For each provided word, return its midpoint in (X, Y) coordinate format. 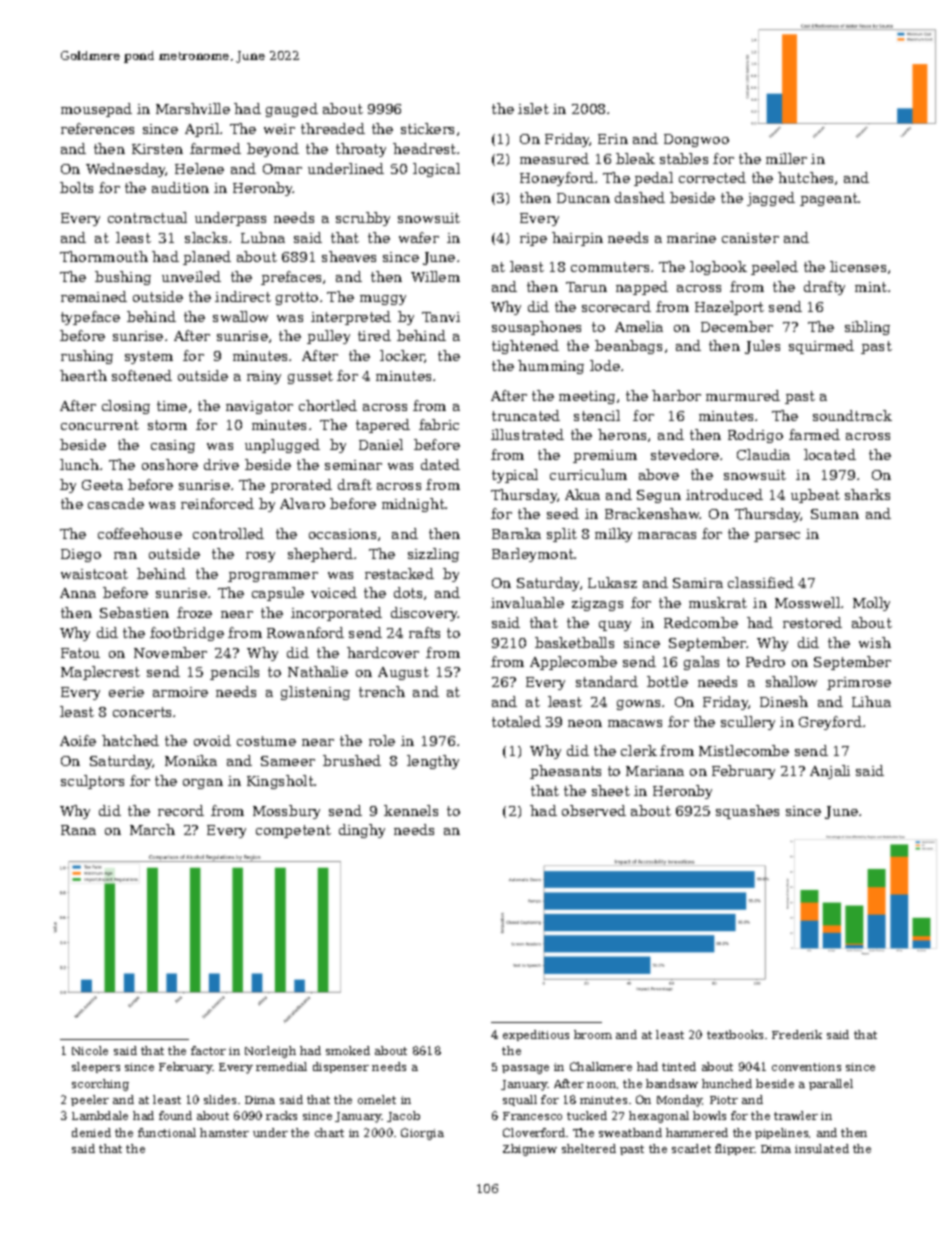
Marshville (193, 108)
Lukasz (612, 582)
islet (533, 108)
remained (94, 296)
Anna (78, 593)
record (181, 810)
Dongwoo (696, 140)
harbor (676, 395)
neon (585, 723)
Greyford (830, 723)
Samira (698, 583)
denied (91, 1132)
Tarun (586, 287)
